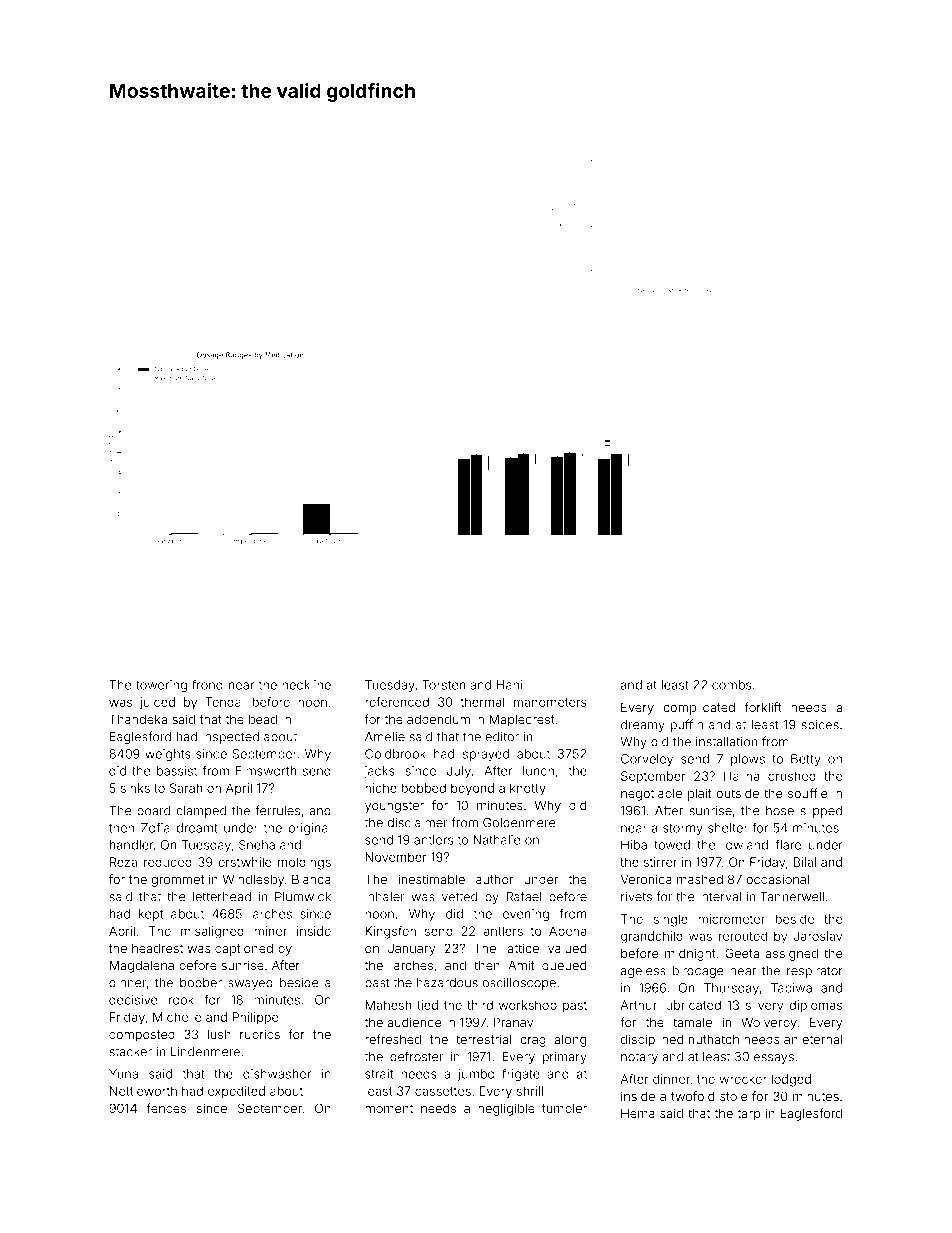 The width and height of the document is (952, 1233). What do you see at coordinates (660, 862) in the document?
I see `stirrer` at bounding box center [660, 862].
